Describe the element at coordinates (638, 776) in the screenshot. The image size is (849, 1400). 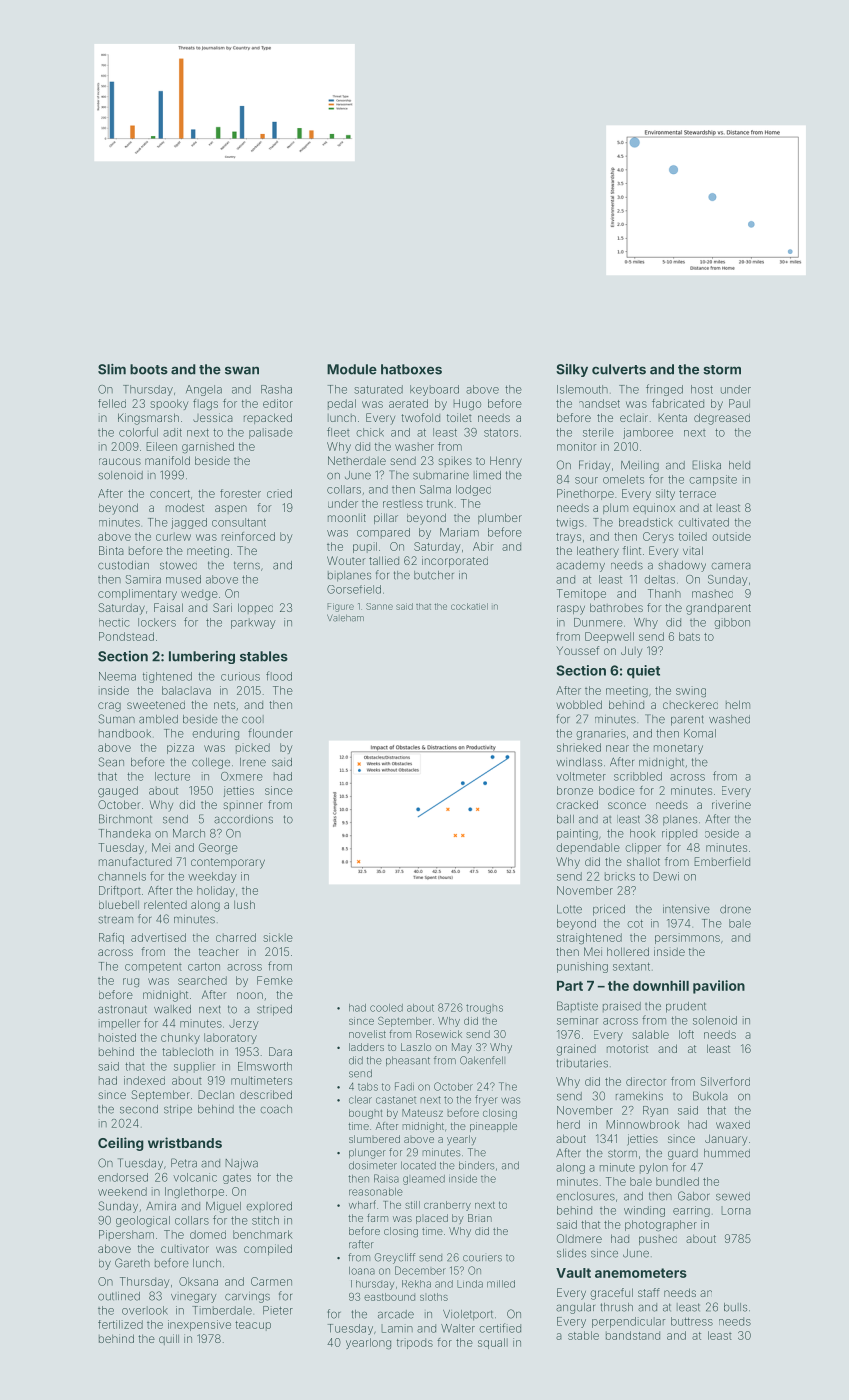
I see `scribbled` at that location.
